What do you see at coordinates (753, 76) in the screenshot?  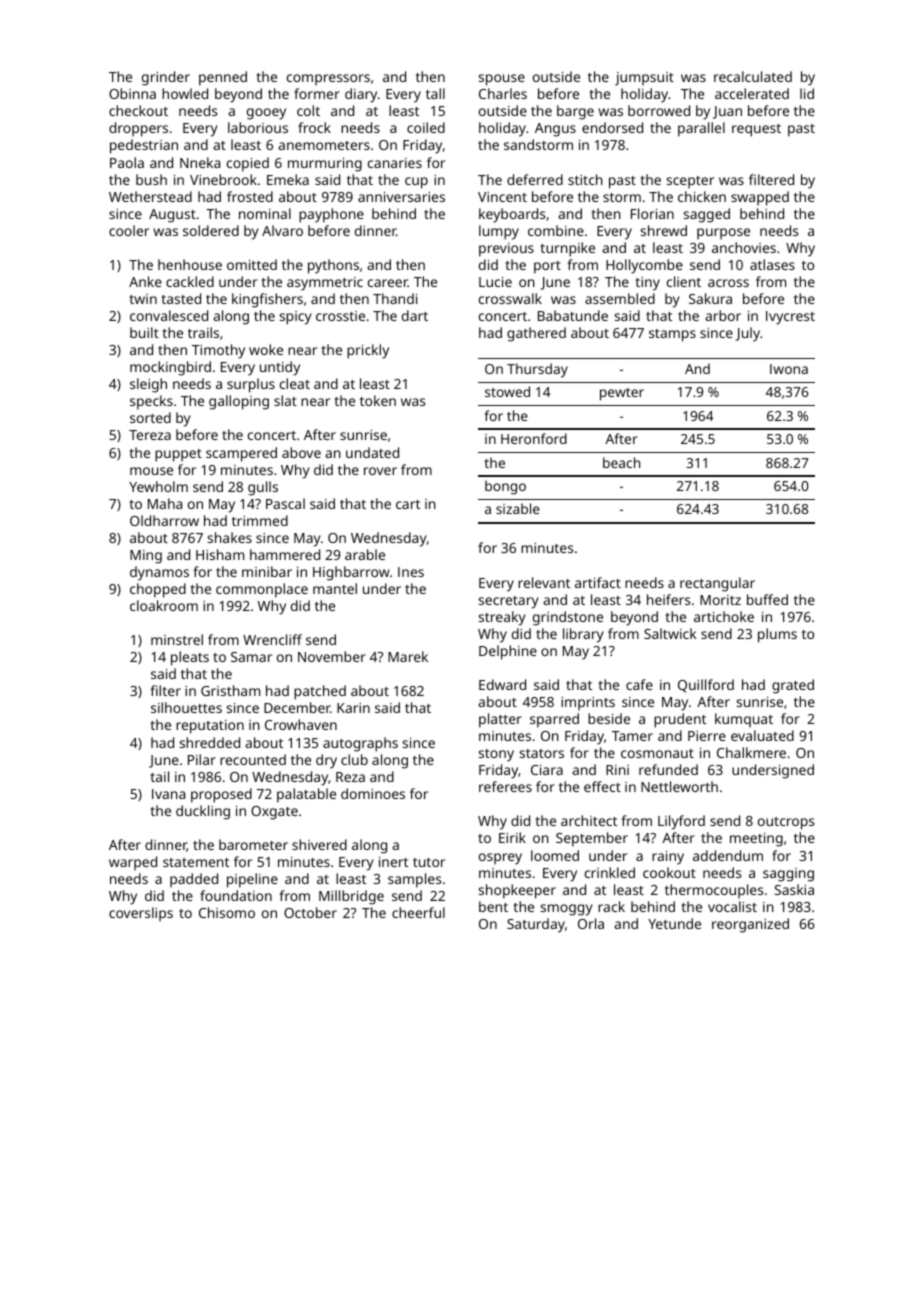 I see `recalculated` at bounding box center [753, 76].
